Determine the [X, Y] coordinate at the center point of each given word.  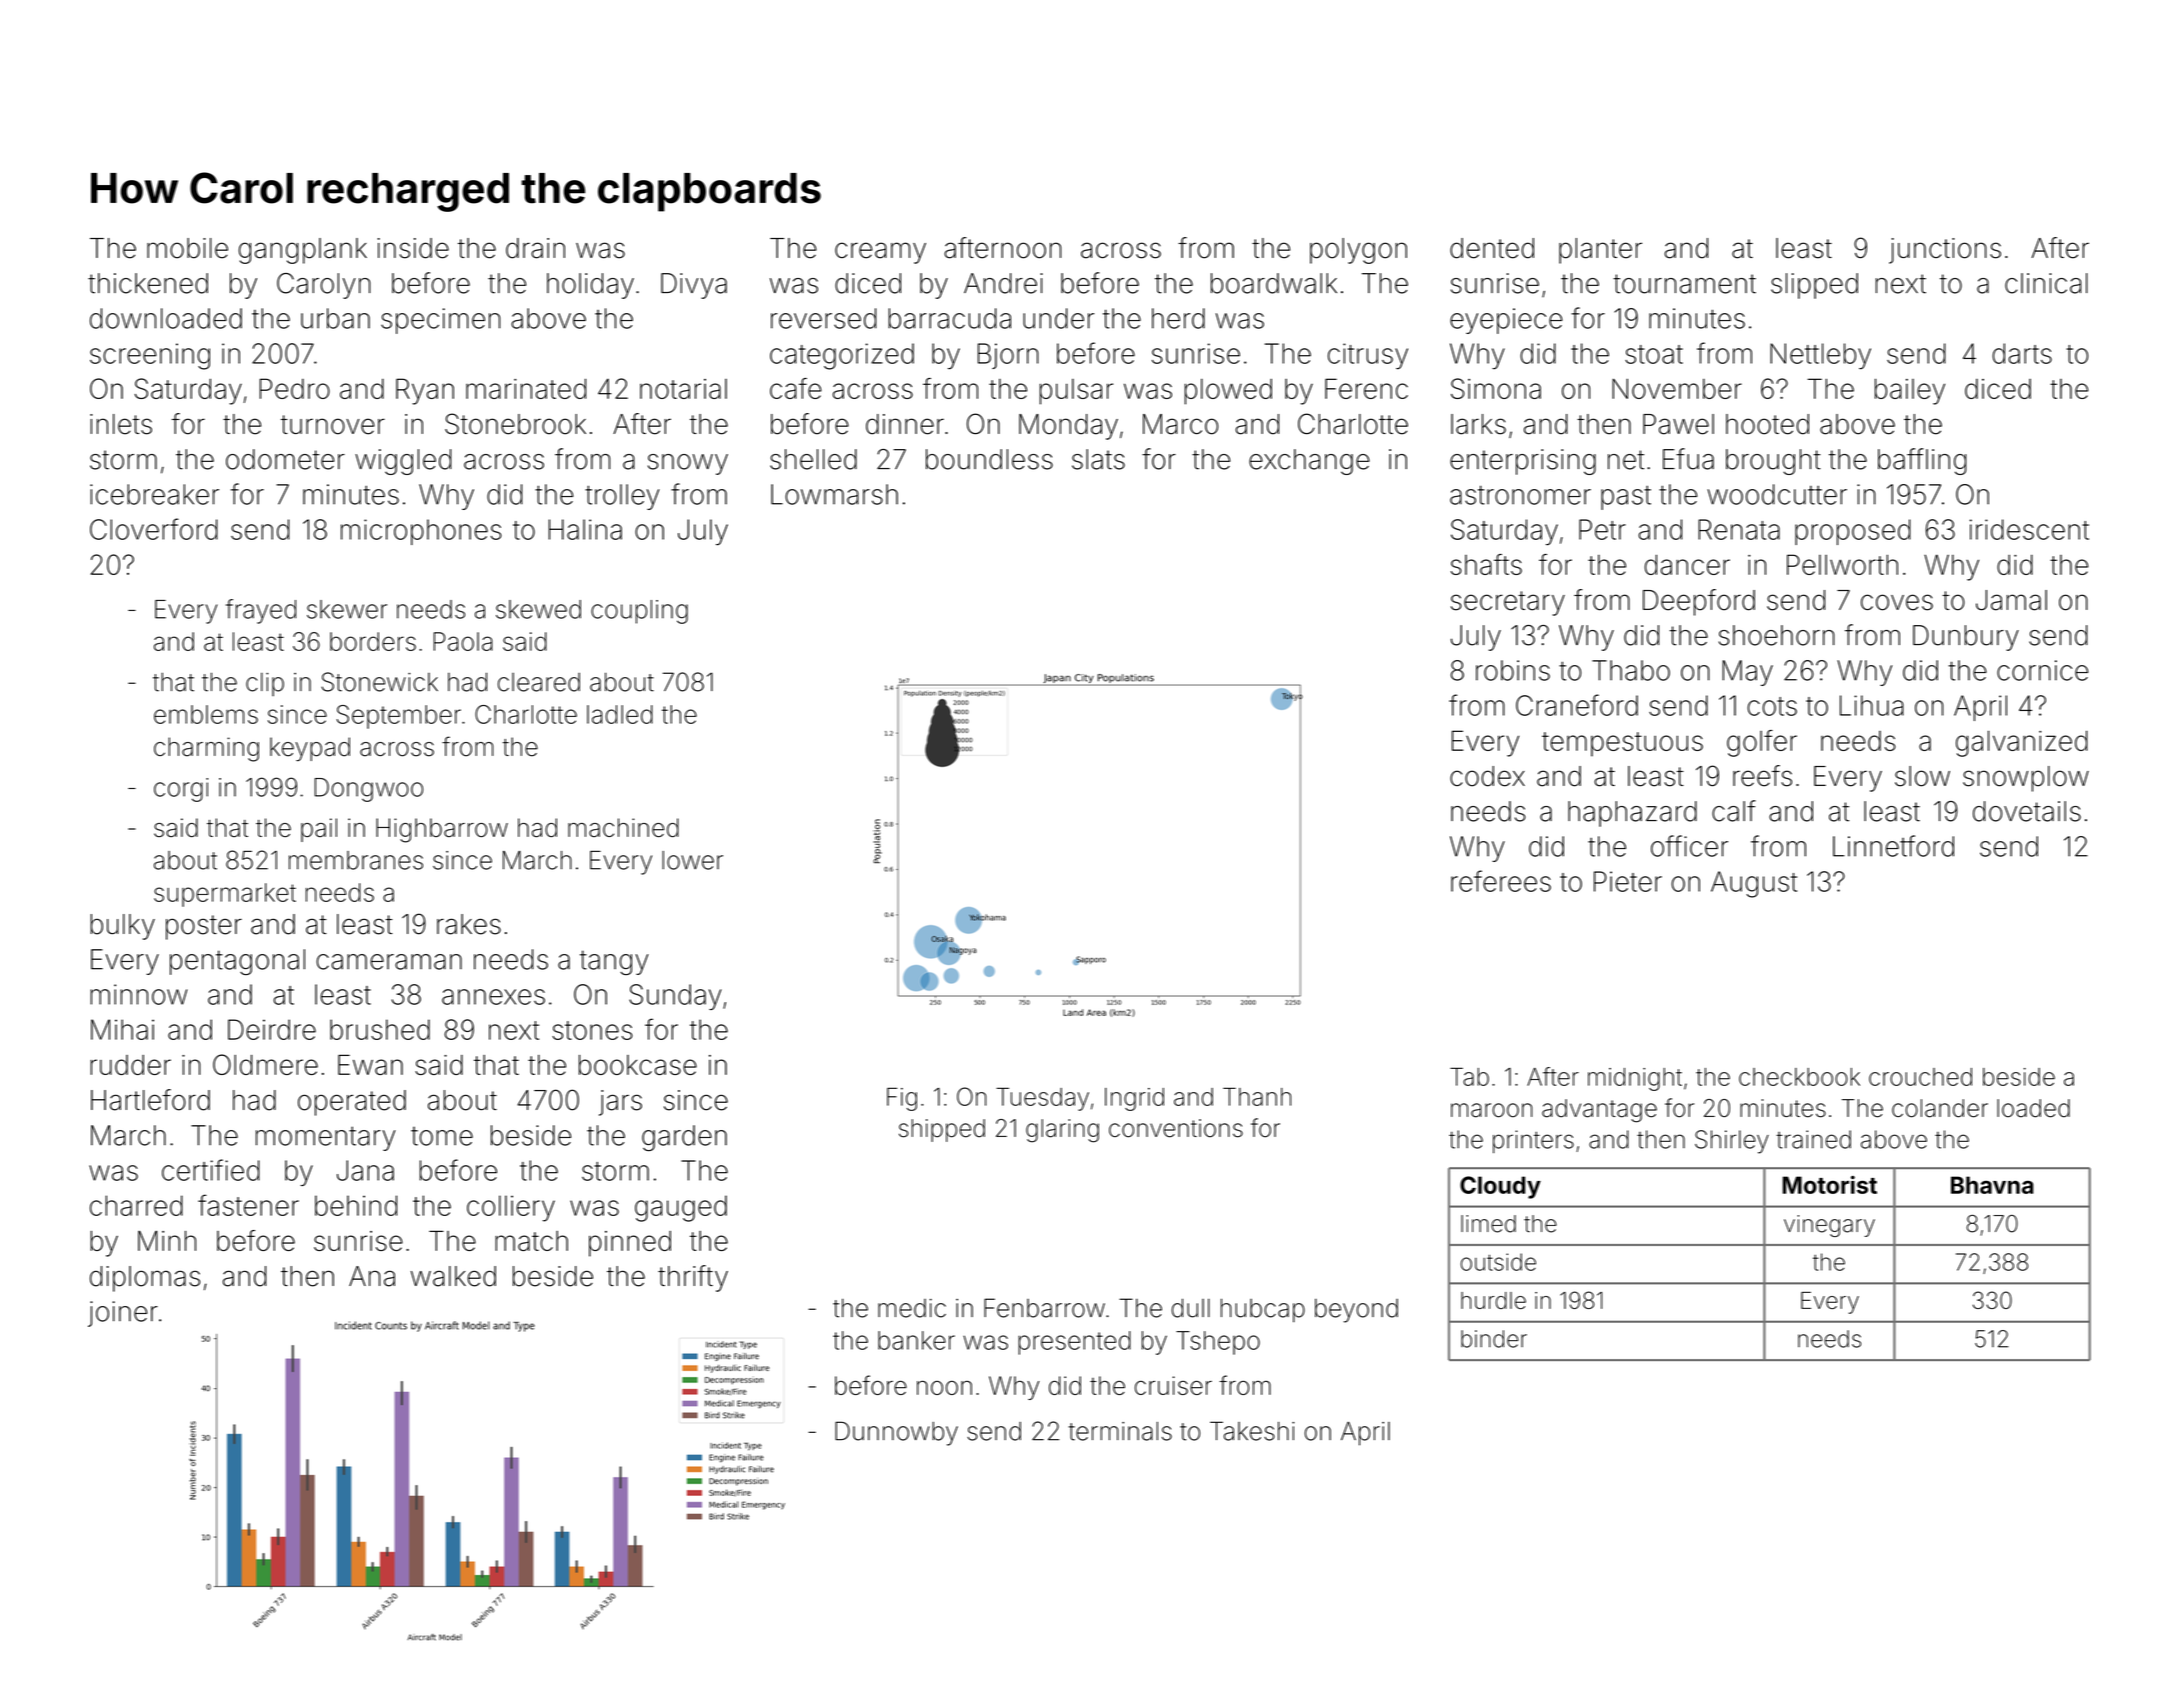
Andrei [1003, 283]
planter [1600, 251]
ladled [620, 714]
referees [1501, 881]
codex [1487, 776]
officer [1689, 846]
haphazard [1632, 814]
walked [453, 1276]
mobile [187, 248]
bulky [122, 927]
